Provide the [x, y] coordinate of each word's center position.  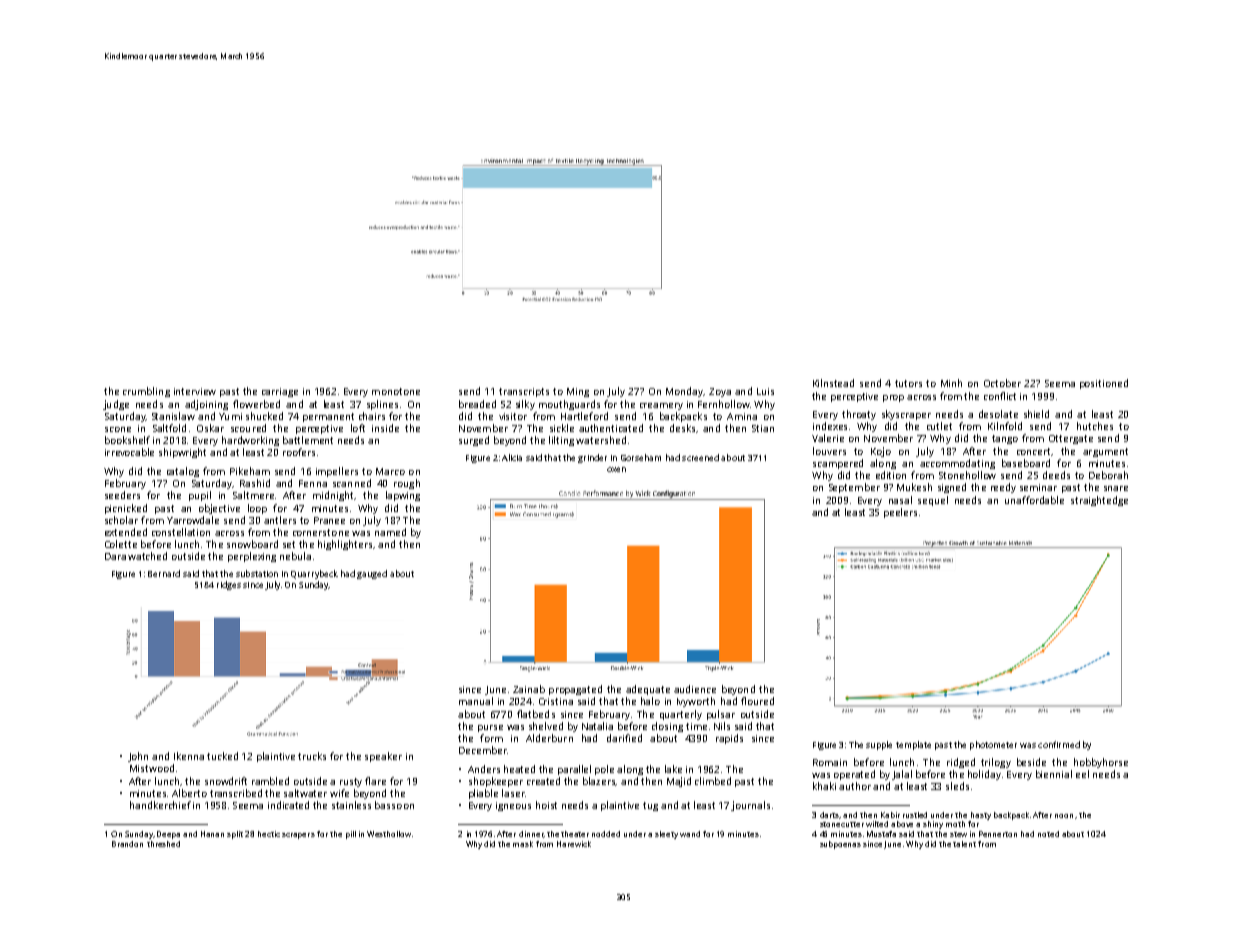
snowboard [252, 544]
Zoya [720, 392]
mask [523, 844]
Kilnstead [833, 383]
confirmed [1059, 744]
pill [351, 835]
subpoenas [840, 845]
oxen [616, 469]
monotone [396, 391]
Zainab [529, 689]
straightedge [1099, 501]
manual [476, 701]
